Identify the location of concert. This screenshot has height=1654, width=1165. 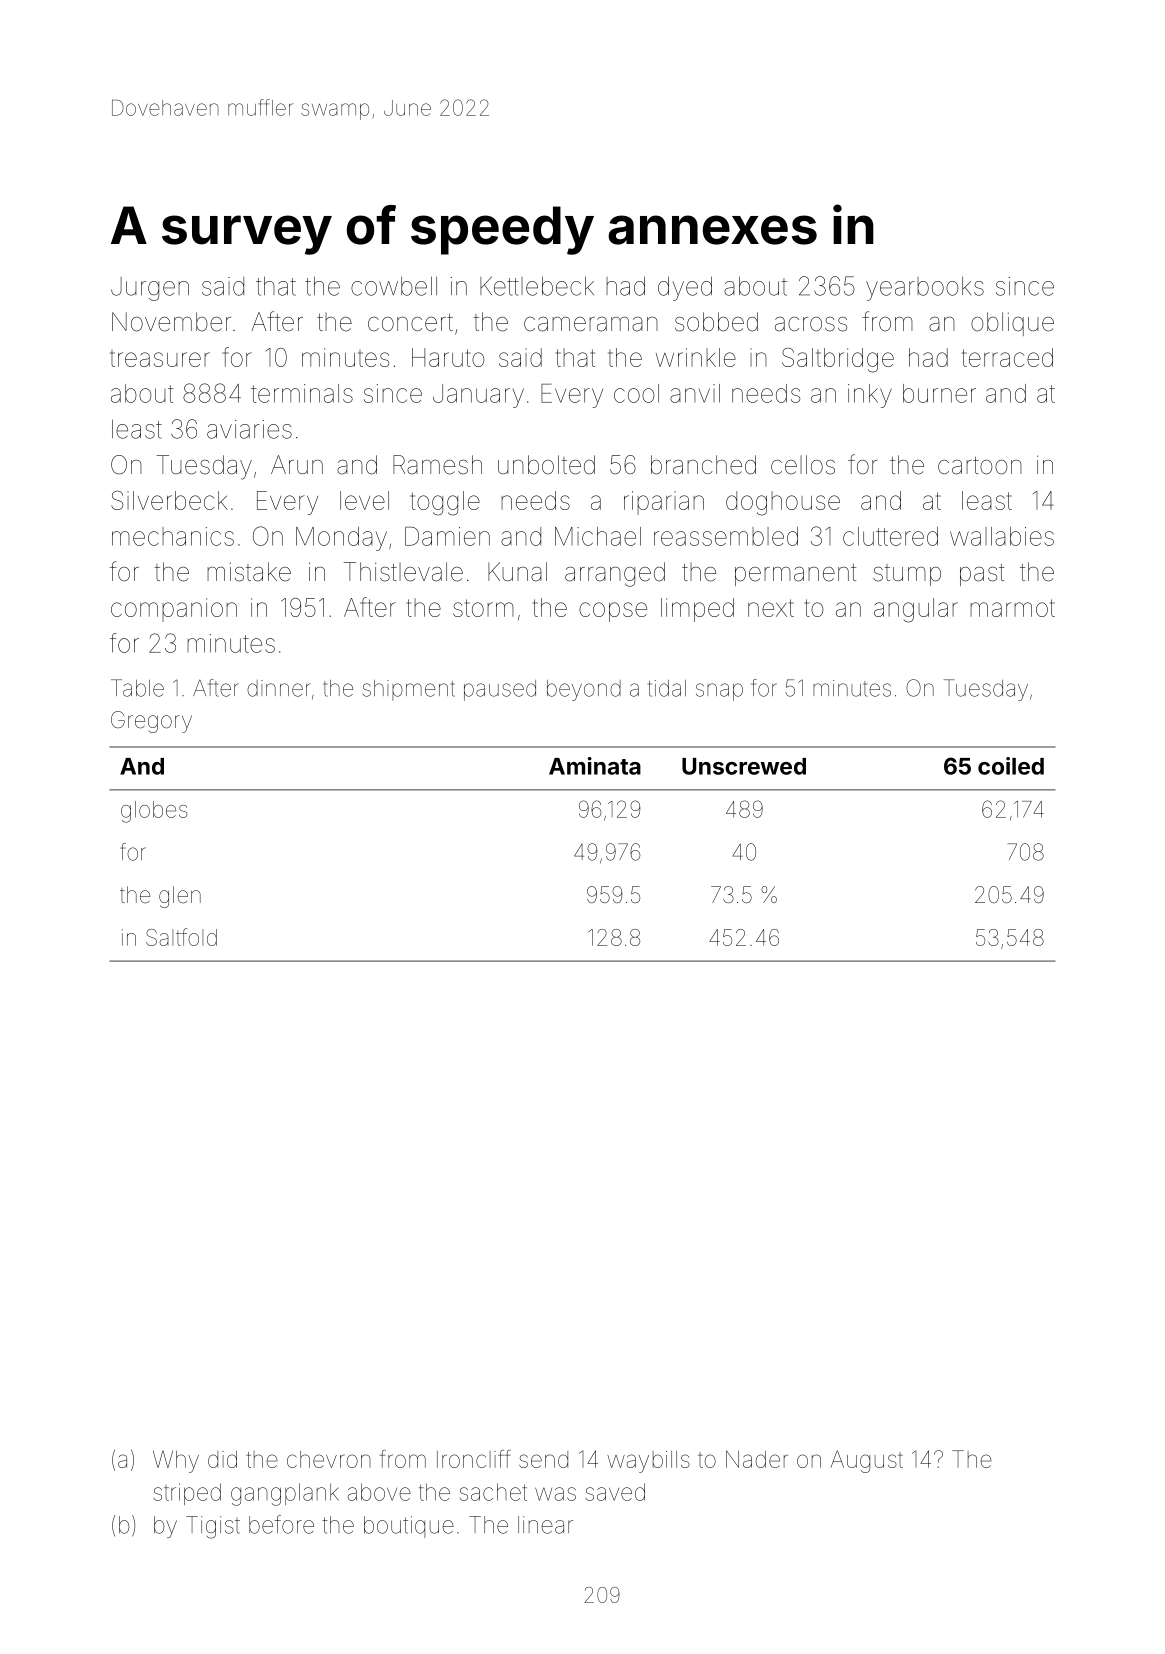
(410, 323).
